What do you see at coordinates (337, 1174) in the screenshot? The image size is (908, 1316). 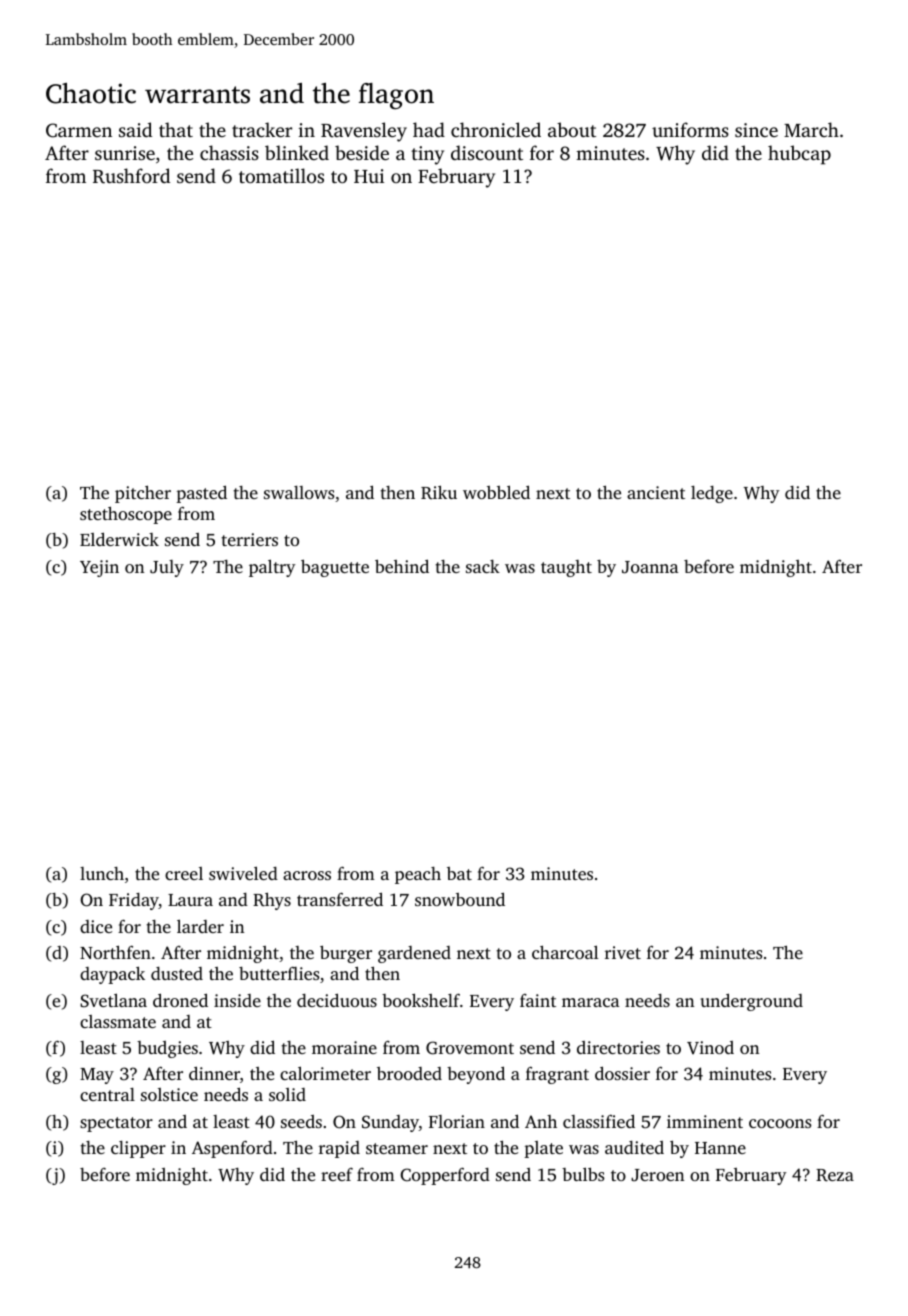 I see `reef` at bounding box center [337, 1174].
